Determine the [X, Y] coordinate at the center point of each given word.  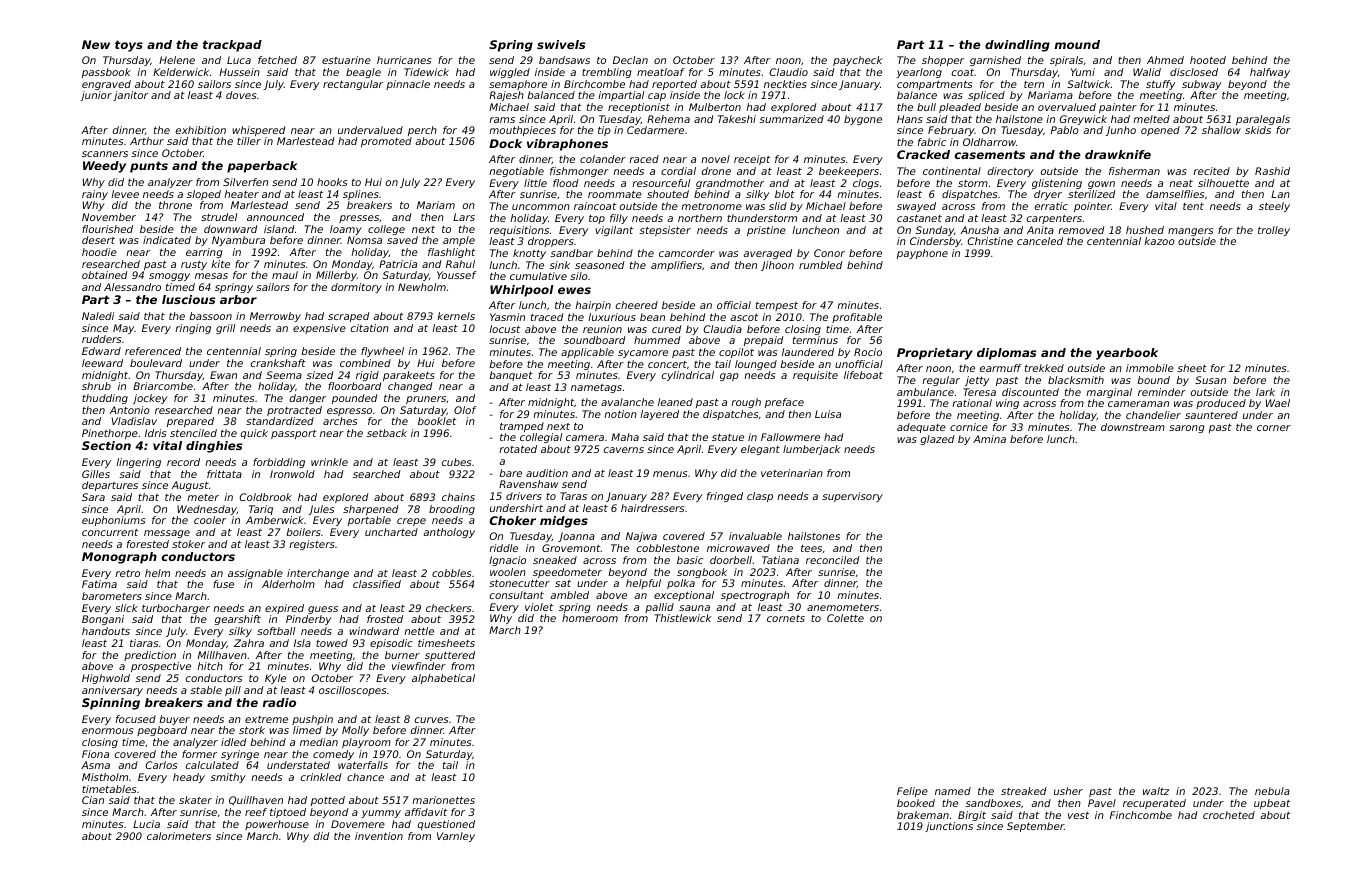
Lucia [146, 824]
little [535, 183]
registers [312, 545]
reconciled [833, 560]
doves [241, 95]
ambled [569, 595]
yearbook [1127, 354]
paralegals [1263, 120]
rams [502, 120]
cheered [637, 305]
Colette [845, 618]
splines [361, 195]
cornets [786, 618]
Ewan [223, 375]
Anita [1040, 230]
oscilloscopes [352, 691]
